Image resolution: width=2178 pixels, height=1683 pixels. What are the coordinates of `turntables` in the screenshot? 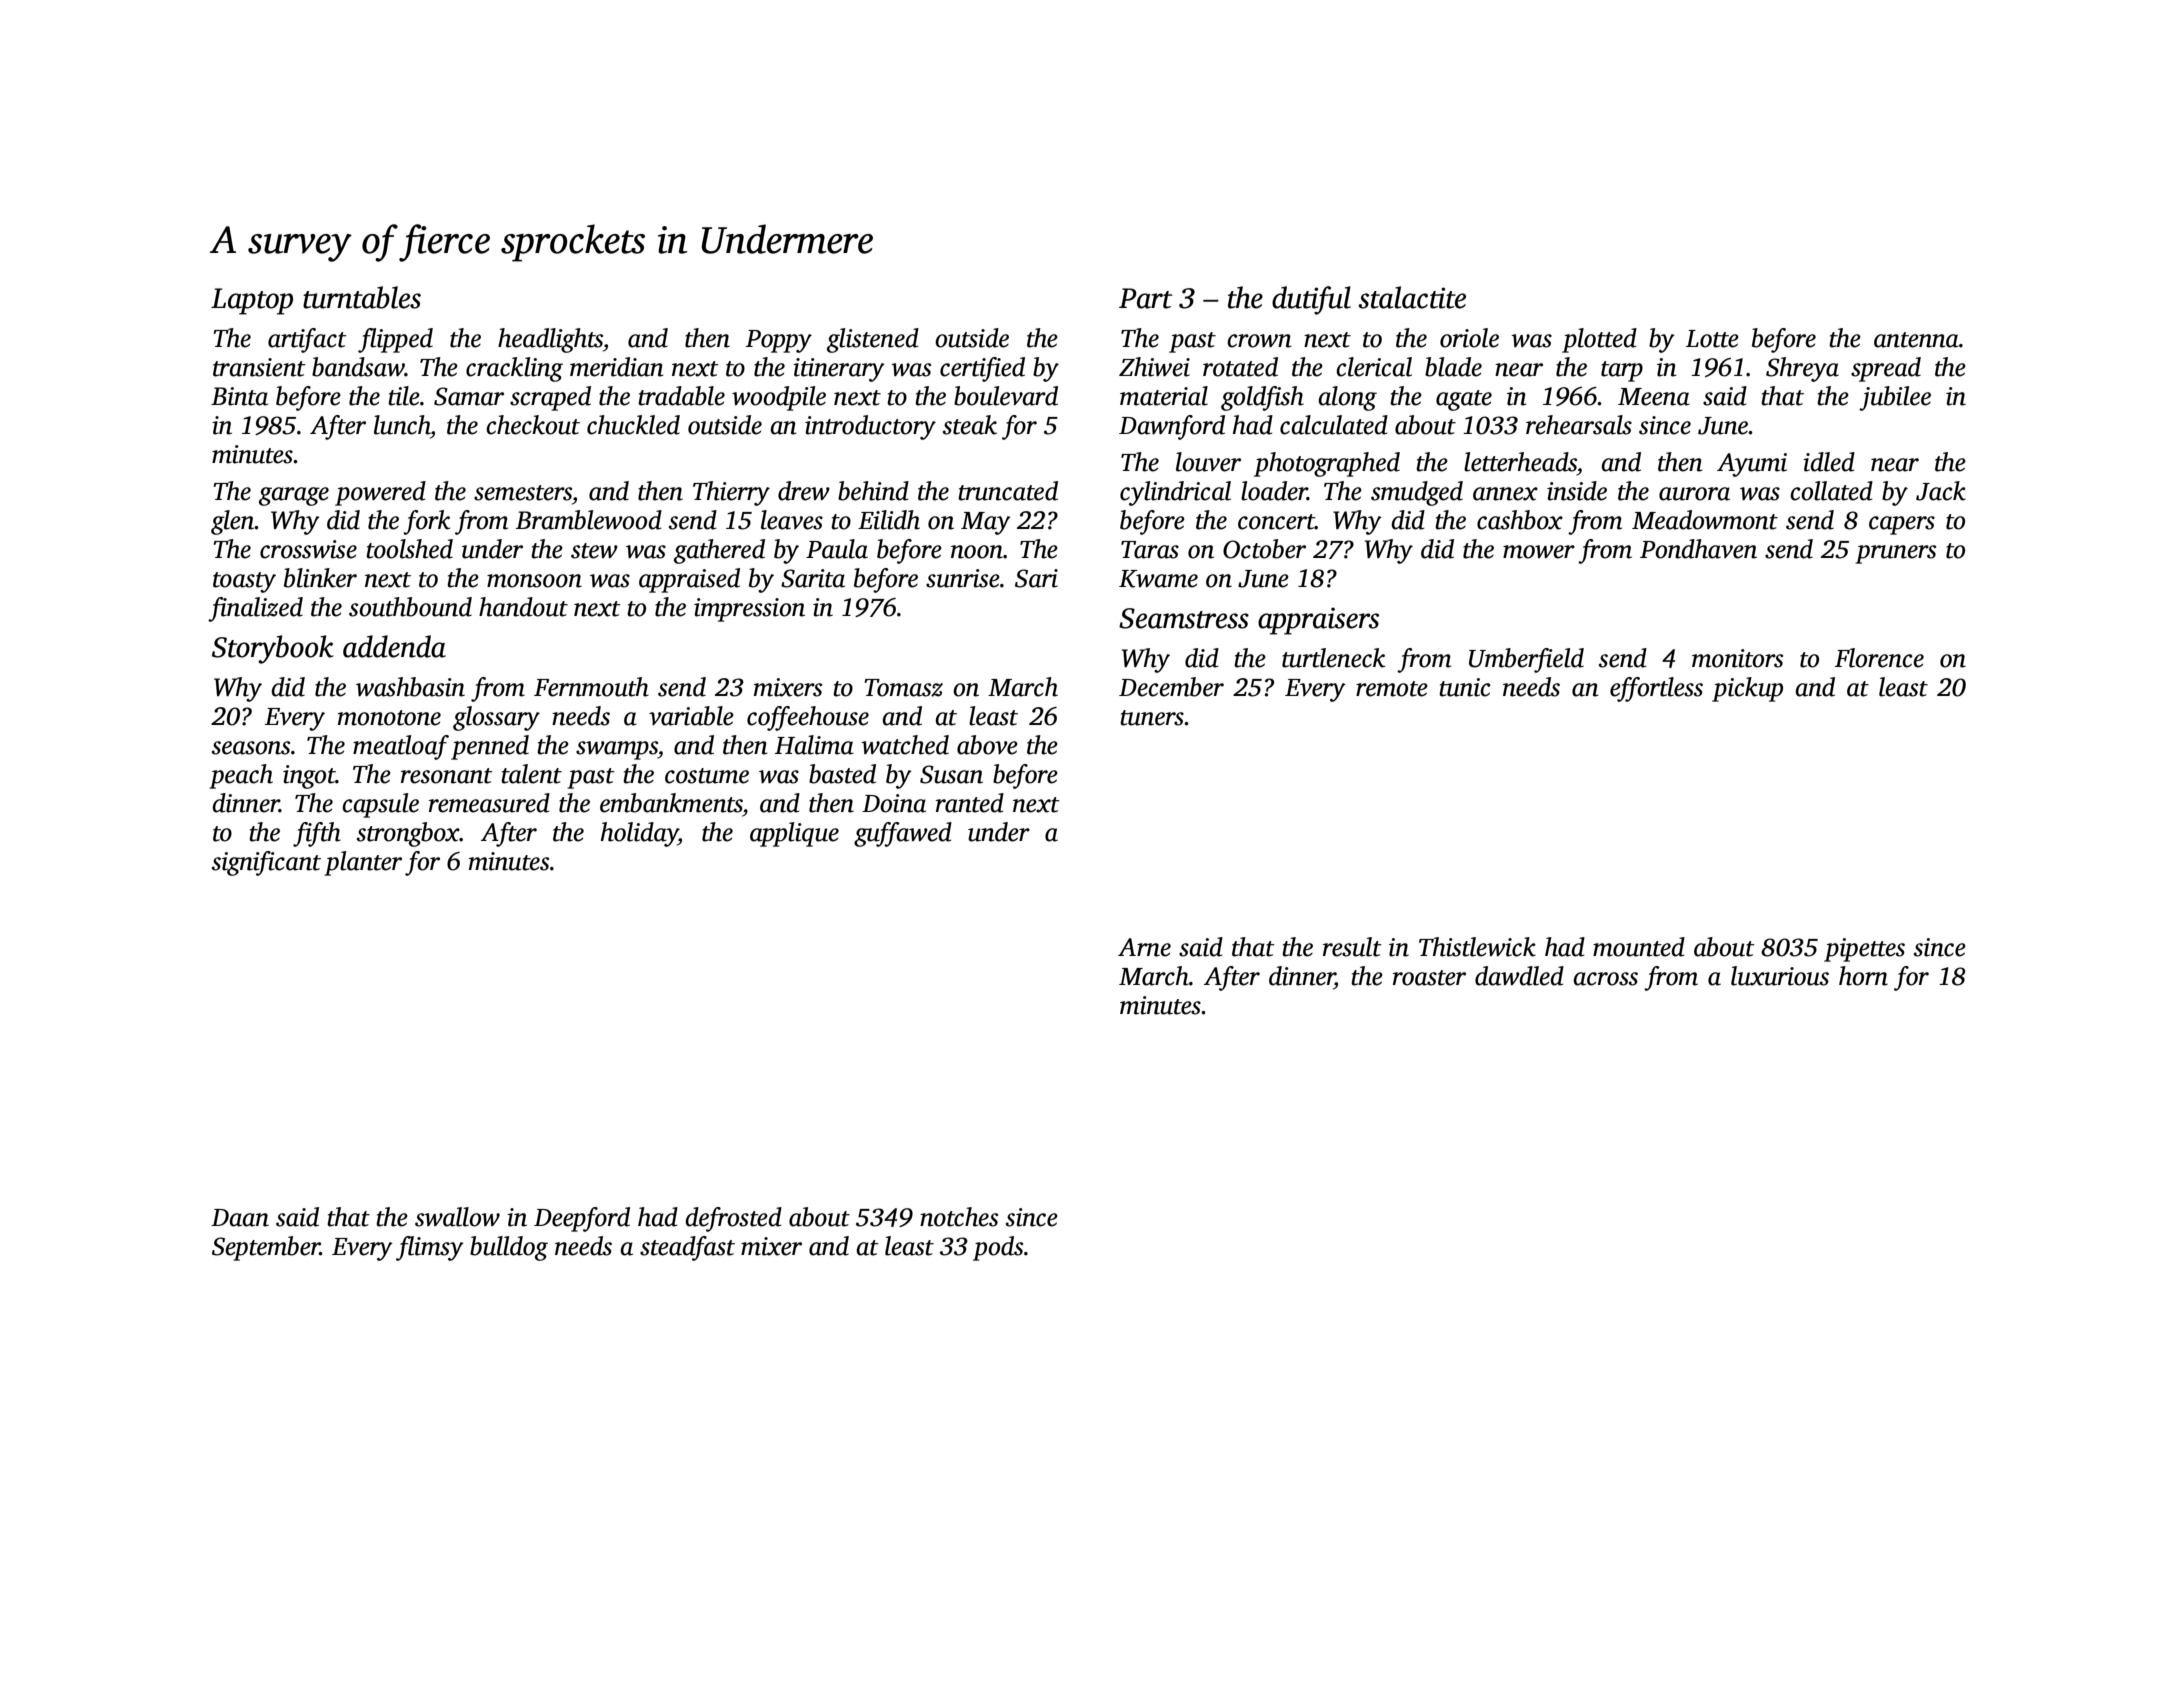 It's located at (362, 297).
